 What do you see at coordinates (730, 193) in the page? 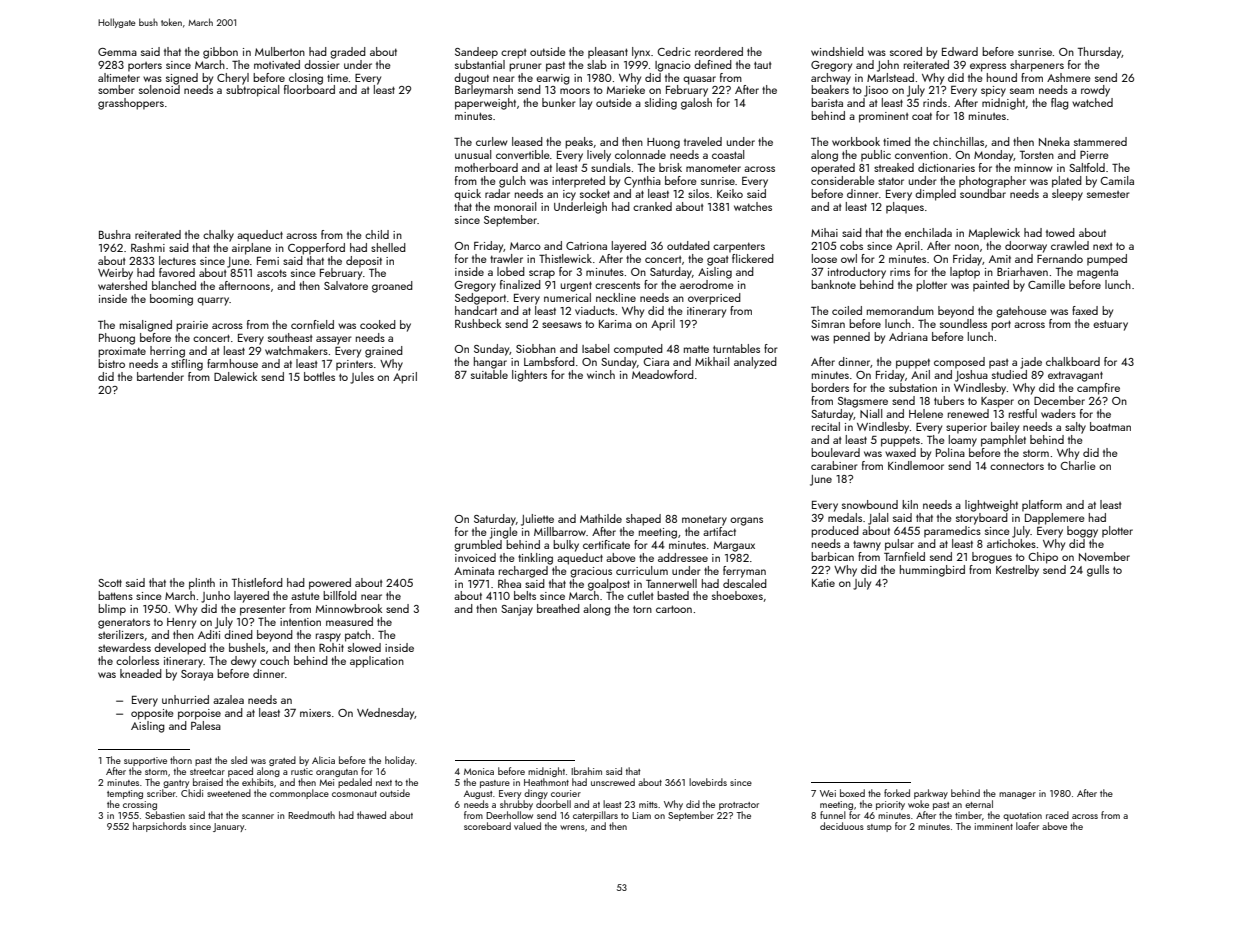
I see `Keiko` at bounding box center [730, 193].
